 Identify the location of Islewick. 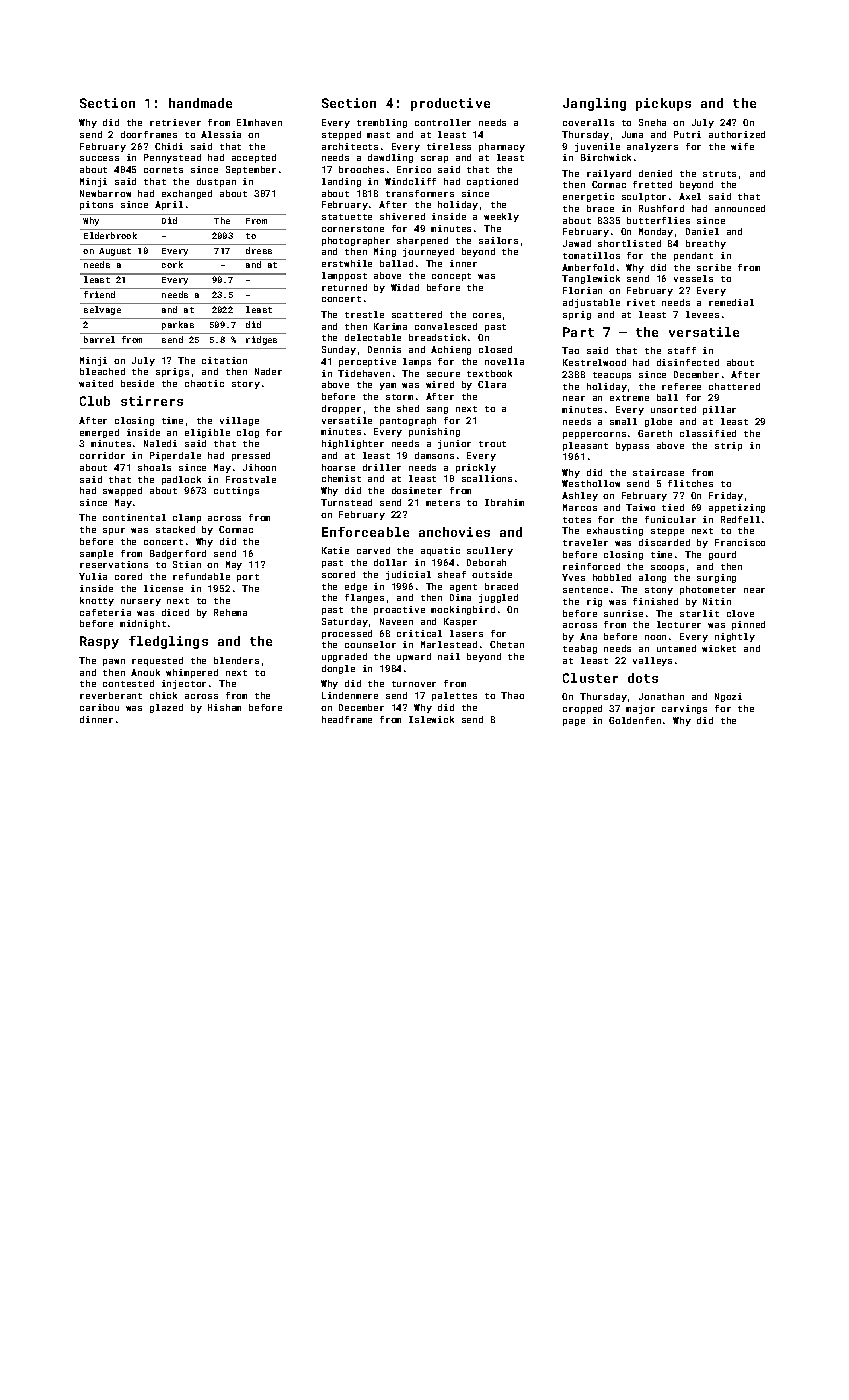
(431, 719).
